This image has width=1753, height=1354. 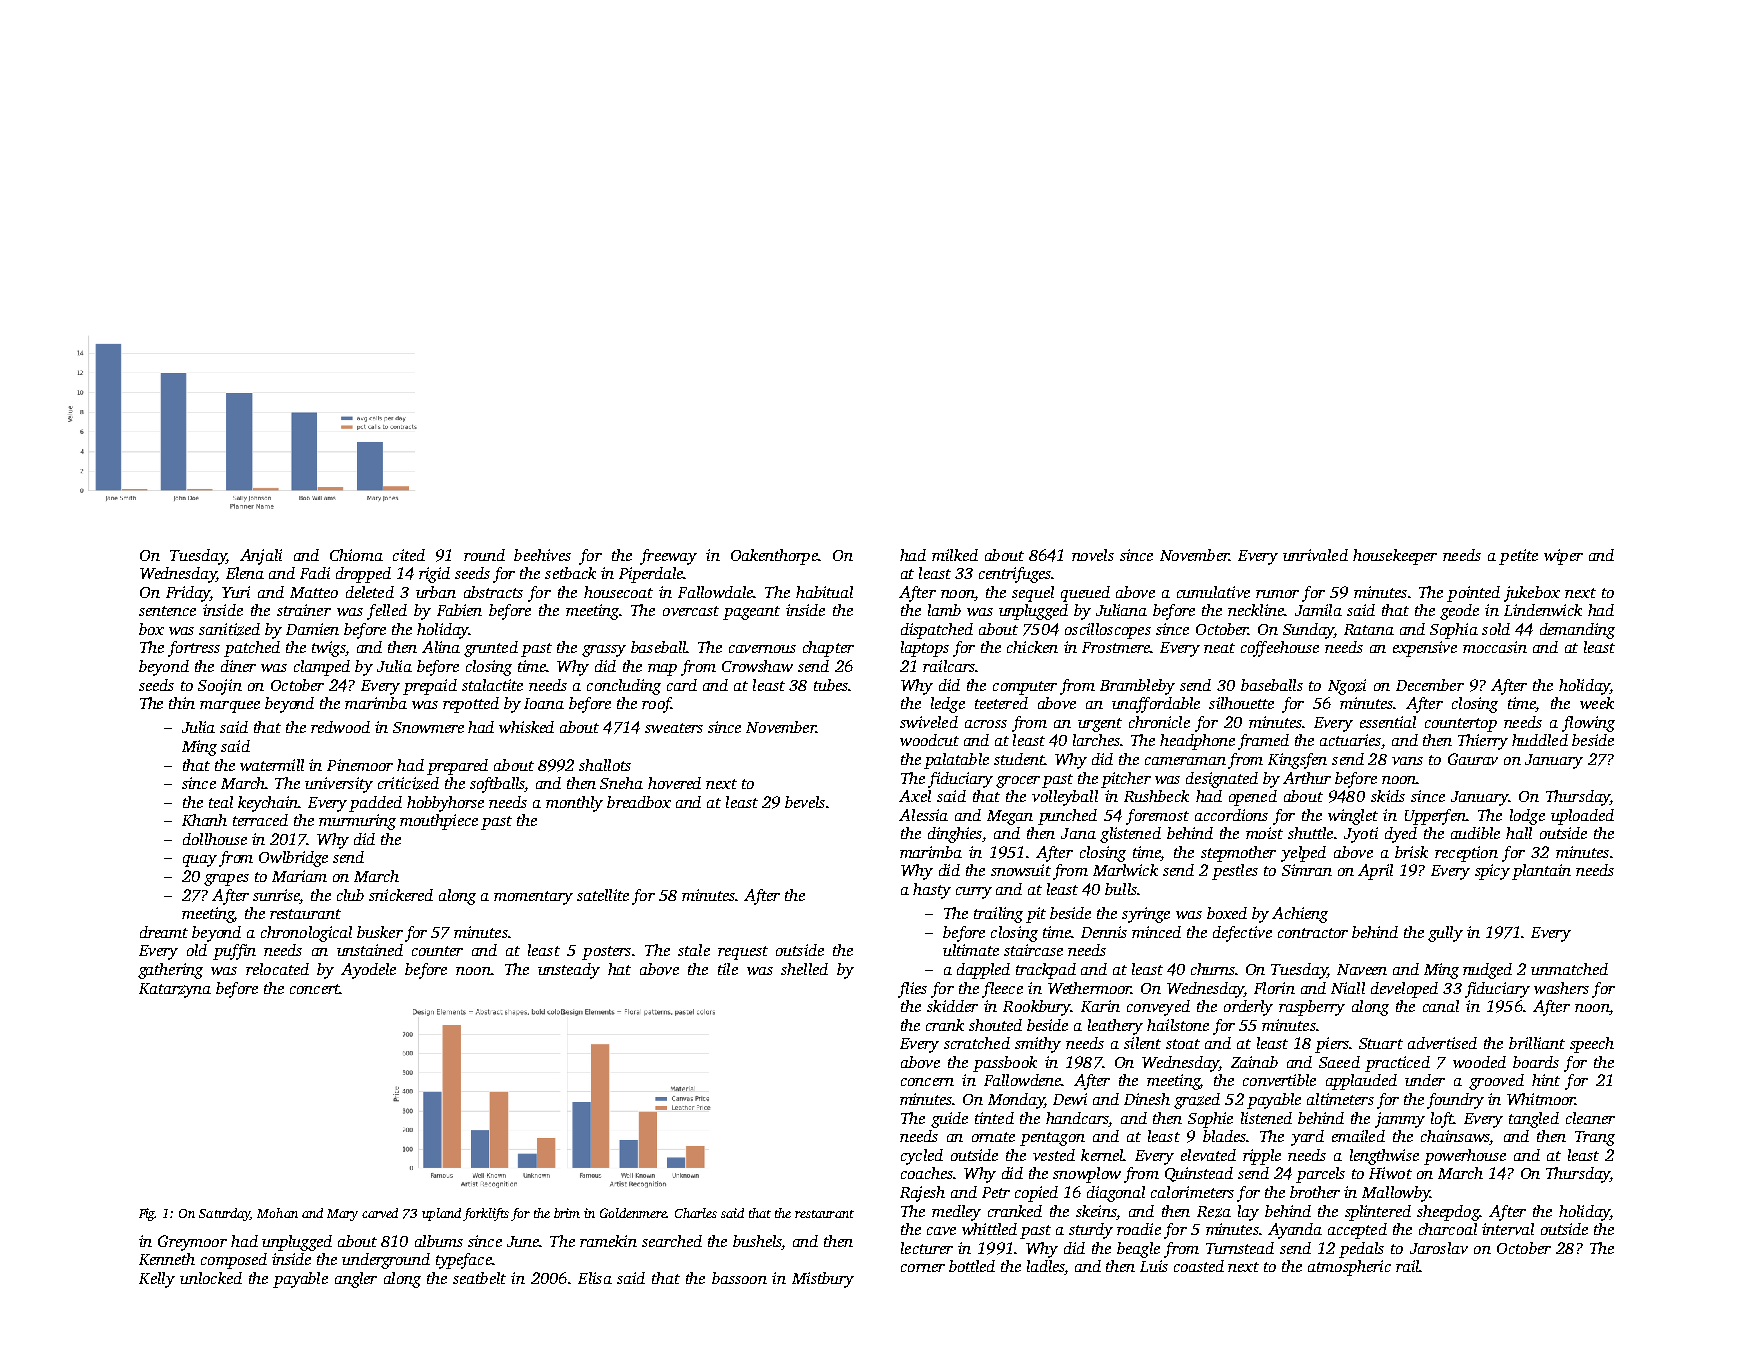 What do you see at coordinates (674, 783) in the image?
I see `hovered` at bounding box center [674, 783].
